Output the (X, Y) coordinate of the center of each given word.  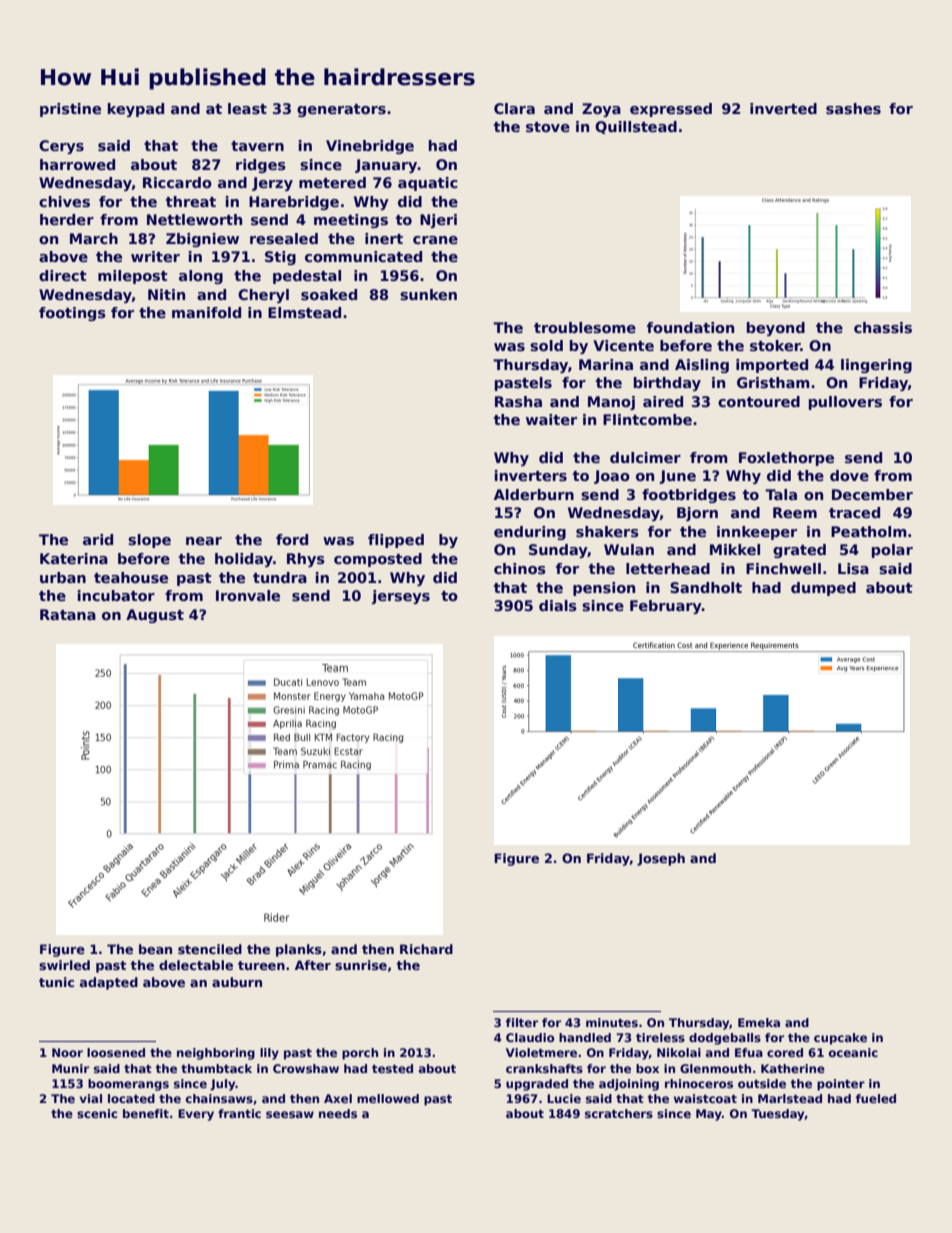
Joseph (661, 859)
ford (292, 539)
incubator (116, 595)
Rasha (518, 401)
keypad (136, 110)
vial (90, 1098)
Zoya (601, 110)
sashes (853, 108)
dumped (823, 589)
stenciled (210, 949)
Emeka (759, 1022)
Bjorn (697, 514)
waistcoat (705, 1098)
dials (558, 605)
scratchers (619, 1113)
